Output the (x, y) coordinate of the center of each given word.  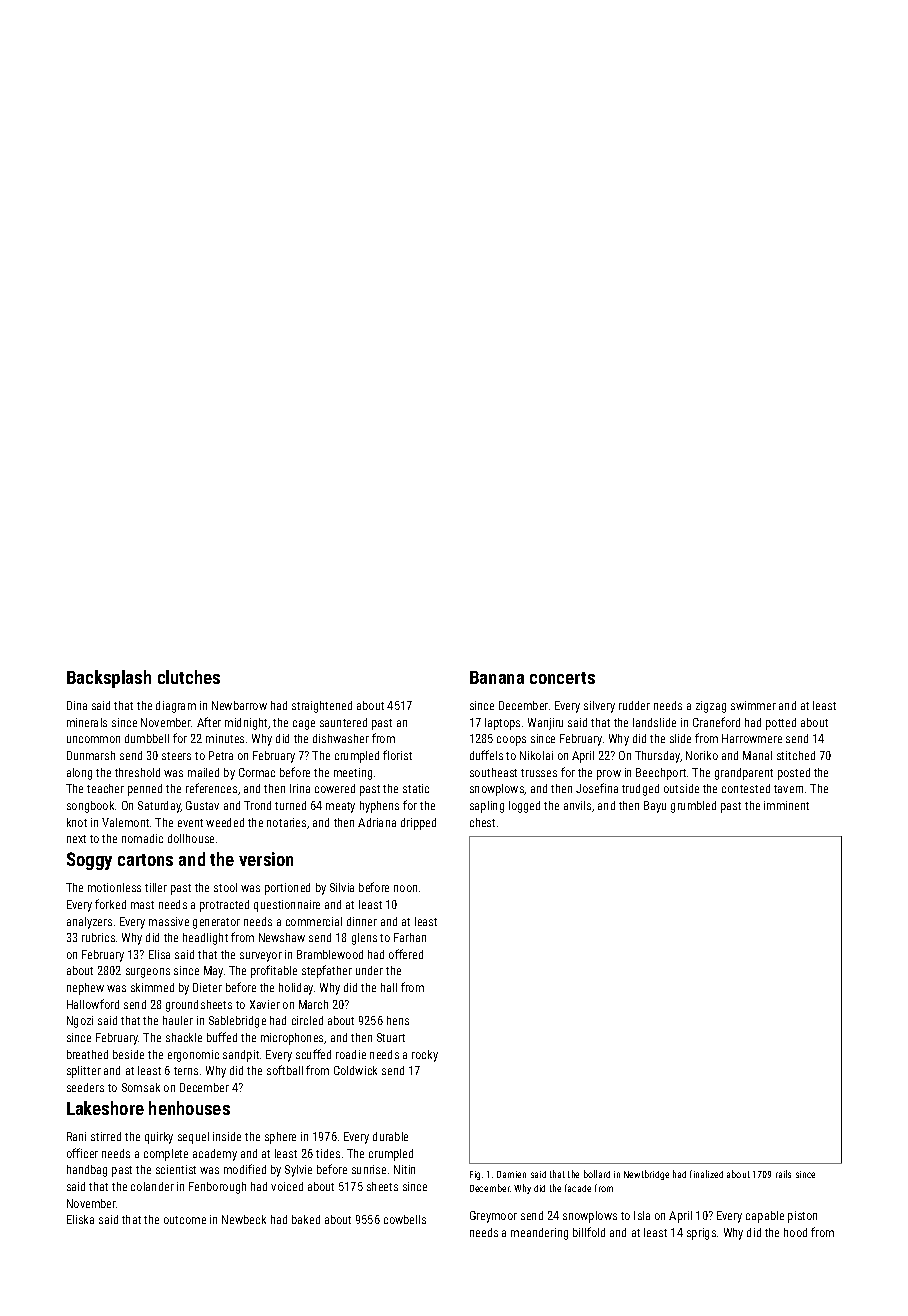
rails (783, 1174)
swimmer (753, 705)
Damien (511, 1174)
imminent (786, 805)
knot (77, 822)
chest (482, 822)
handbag (87, 1171)
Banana (497, 677)
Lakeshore (105, 1108)
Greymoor (493, 1217)
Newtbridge (646, 1175)
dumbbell (147, 738)
